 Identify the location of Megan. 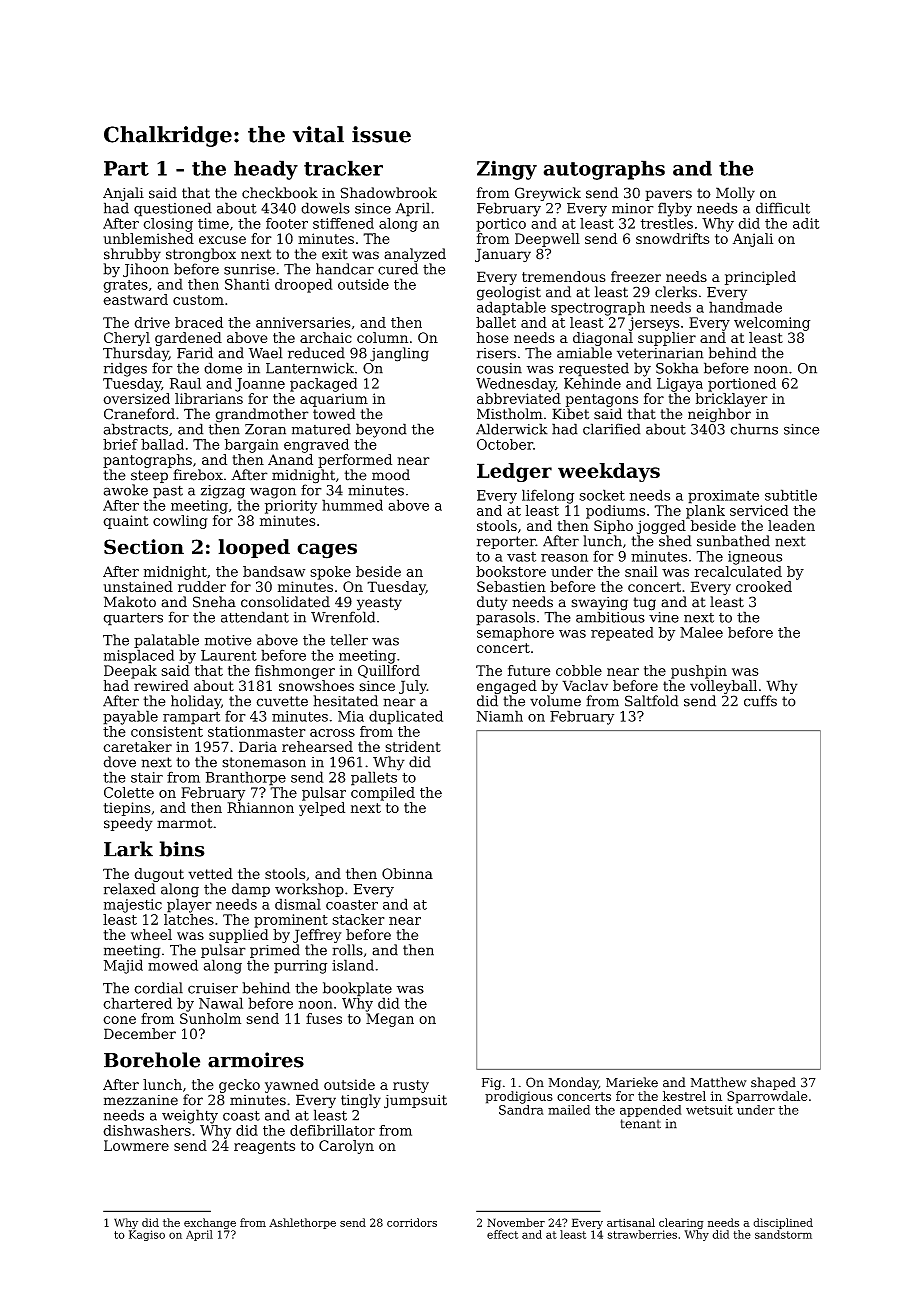
(390, 1020).
